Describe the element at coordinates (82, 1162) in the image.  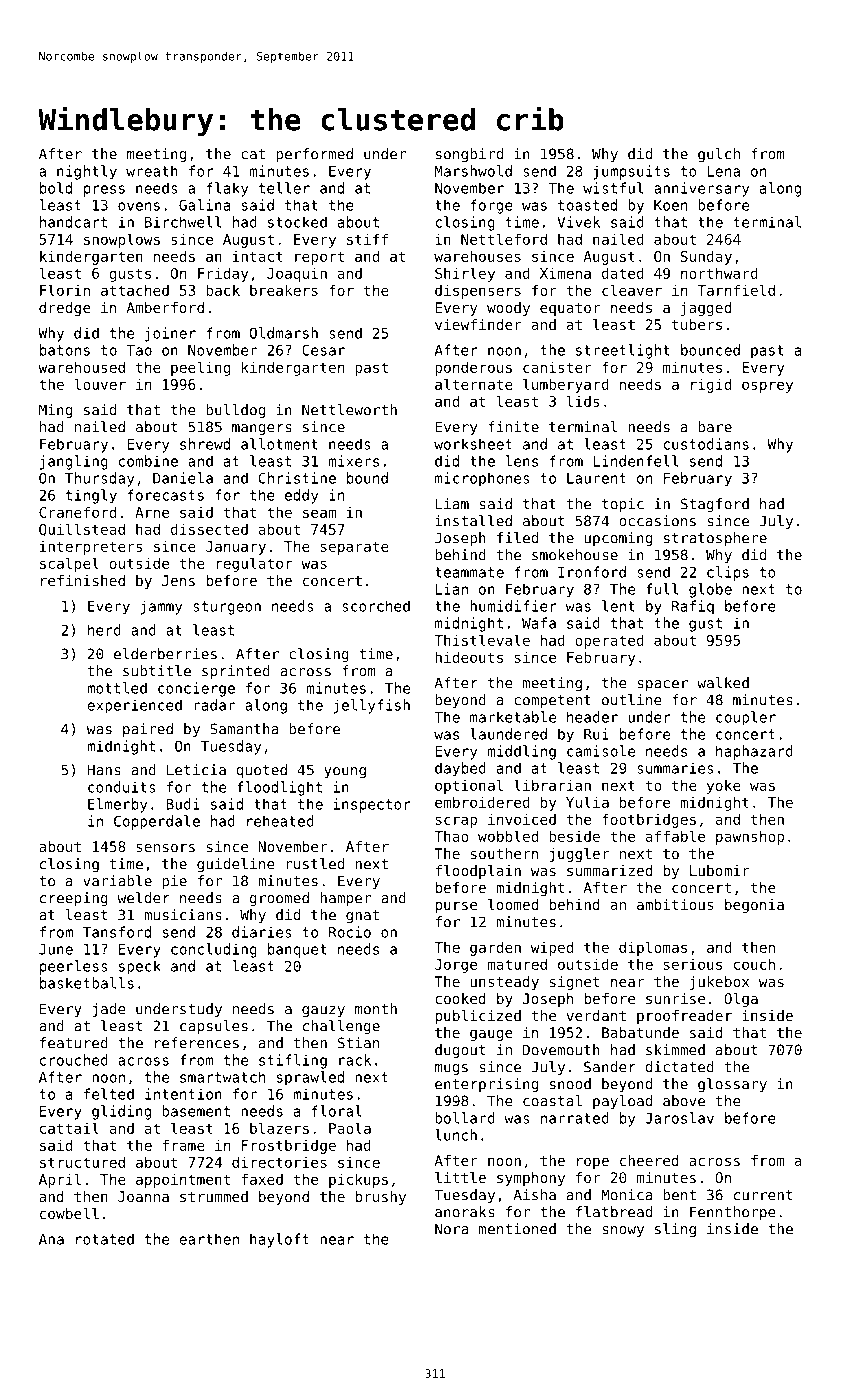
I see `structured` at that location.
